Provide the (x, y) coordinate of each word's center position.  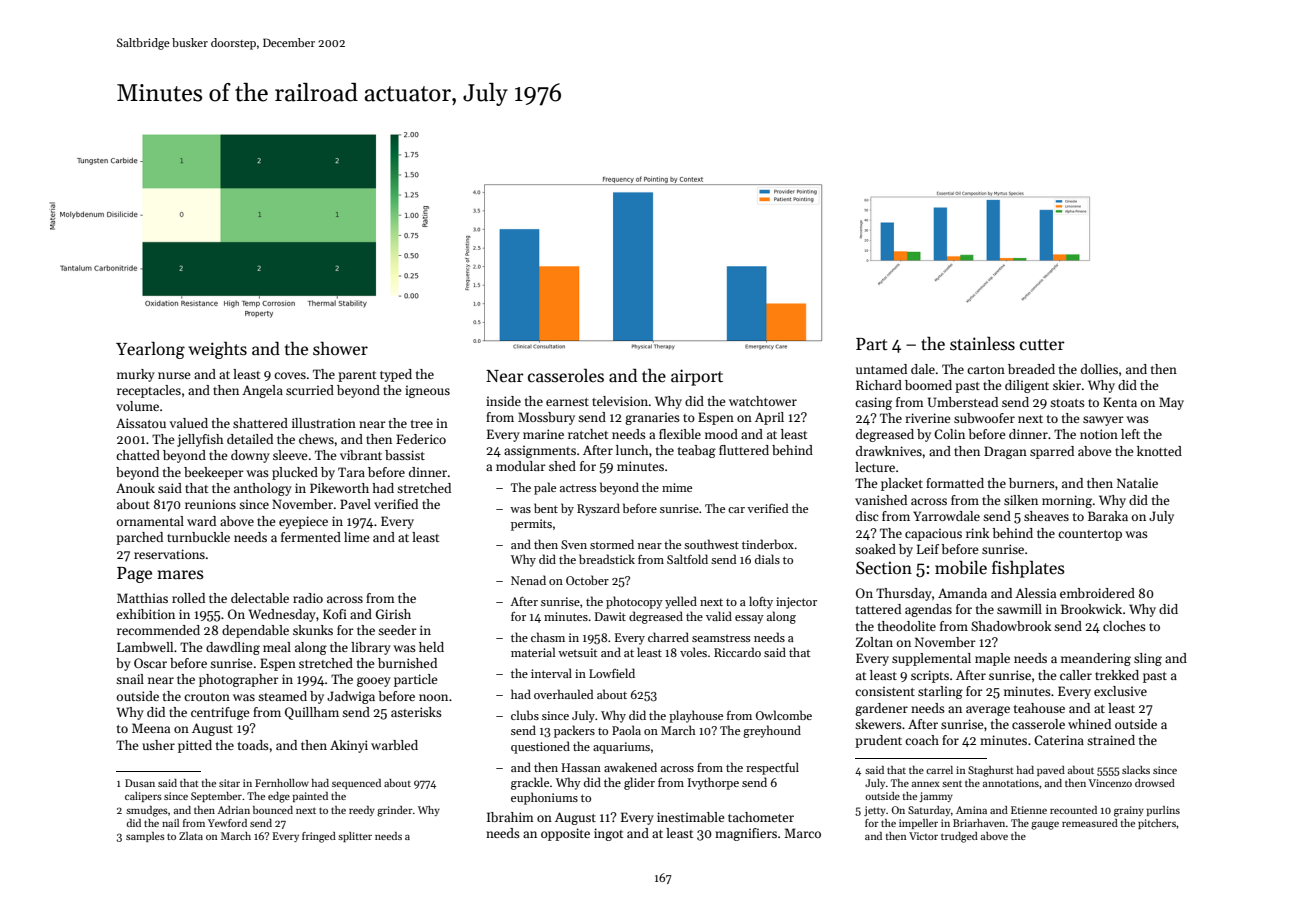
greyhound (772, 731)
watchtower (763, 401)
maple (992, 659)
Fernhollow (282, 783)
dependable (255, 631)
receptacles (149, 391)
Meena (151, 728)
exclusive (1120, 691)
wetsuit (577, 652)
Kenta (1120, 402)
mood (721, 434)
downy (250, 456)
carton (986, 370)
